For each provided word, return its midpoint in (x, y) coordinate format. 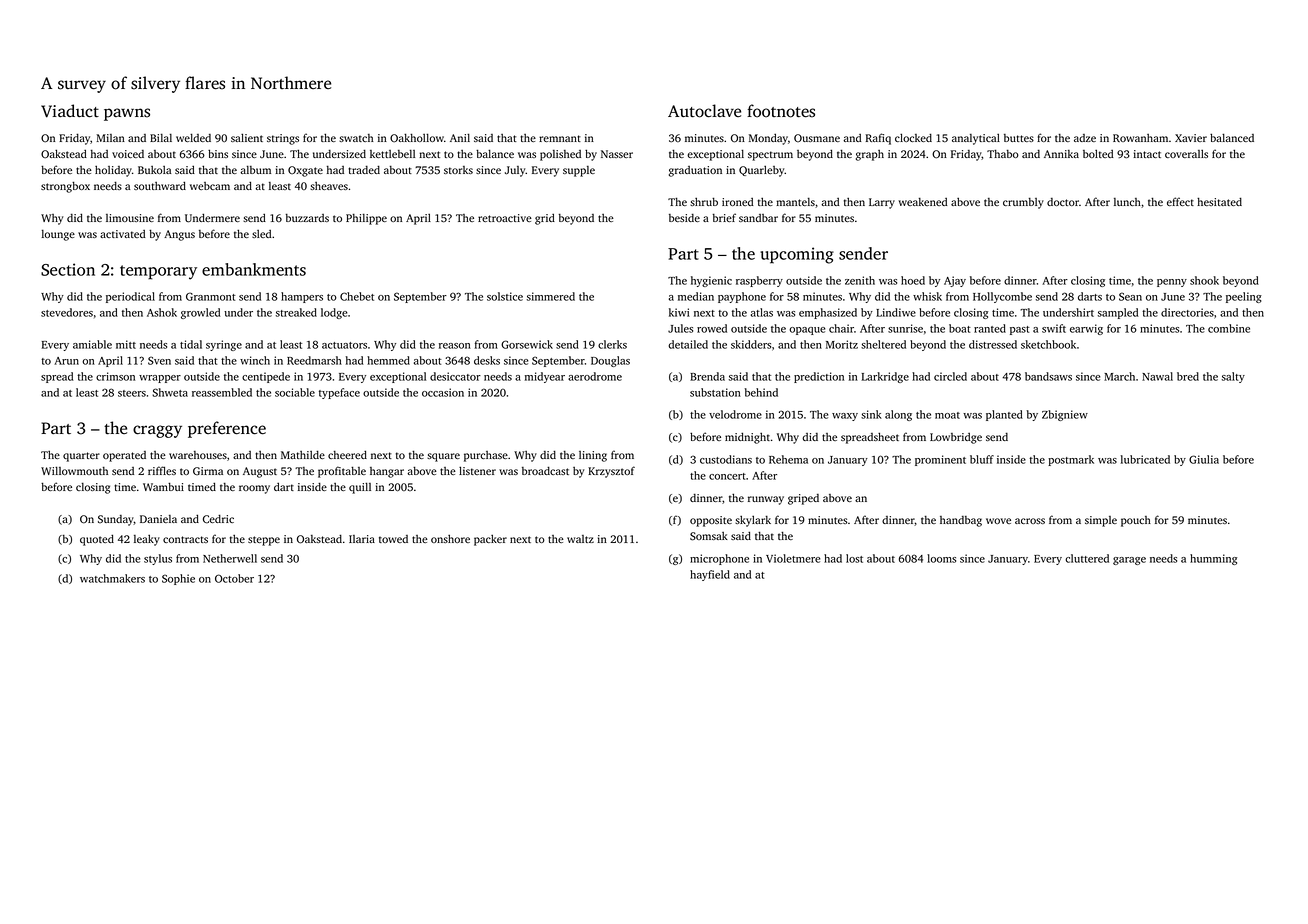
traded (364, 169)
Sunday (116, 520)
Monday (768, 139)
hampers (302, 297)
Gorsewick (527, 344)
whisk (927, 296)
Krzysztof (611, 472)
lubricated (1145, 459)
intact (1147, 154)
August (260, 472)
